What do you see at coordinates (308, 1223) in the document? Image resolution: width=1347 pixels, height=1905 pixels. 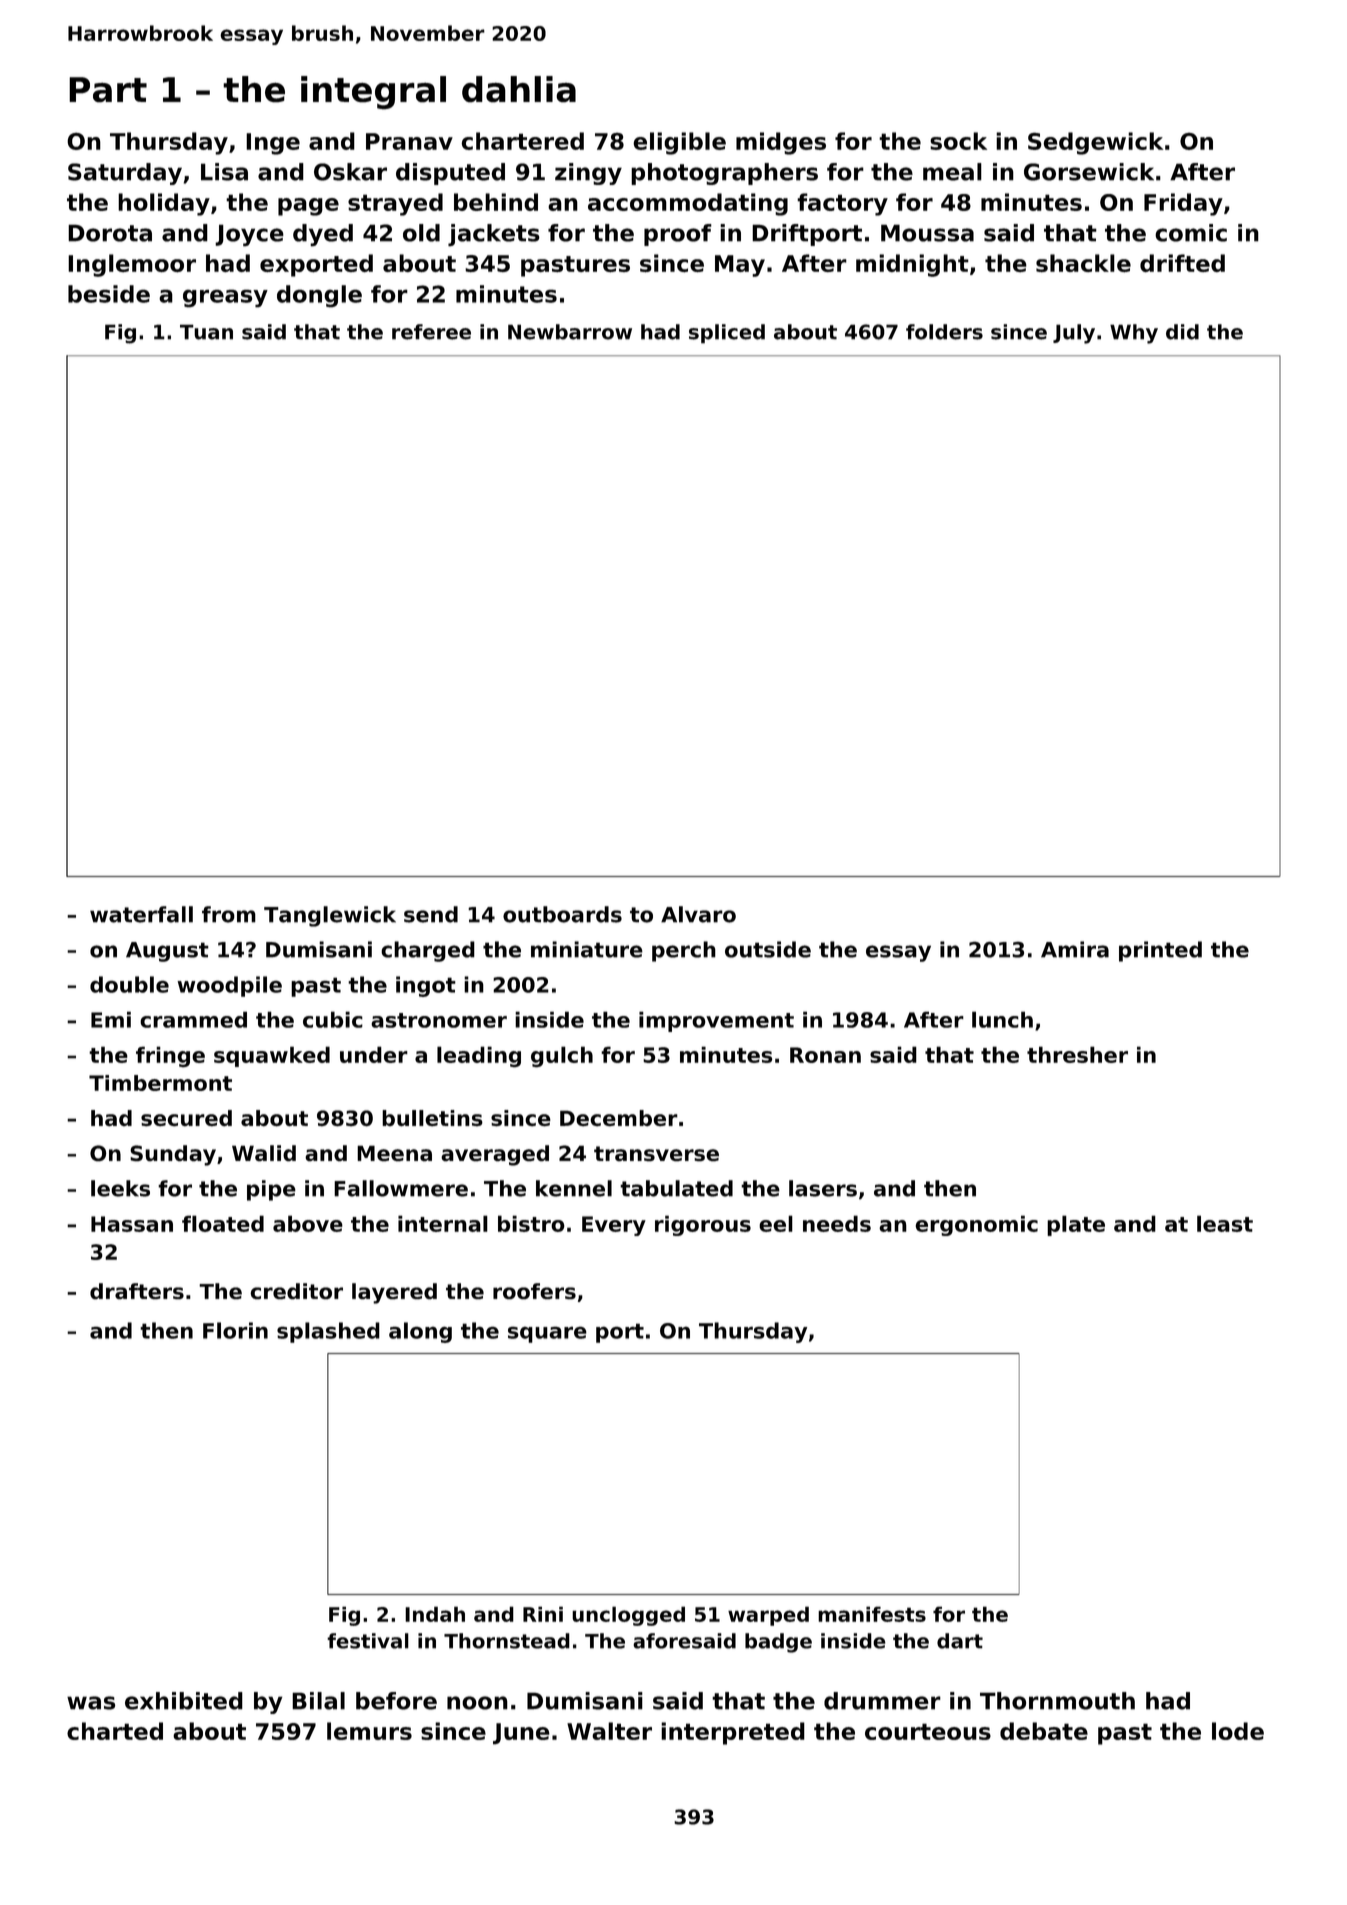 I see `above` at bounding box center [308, 1223].
